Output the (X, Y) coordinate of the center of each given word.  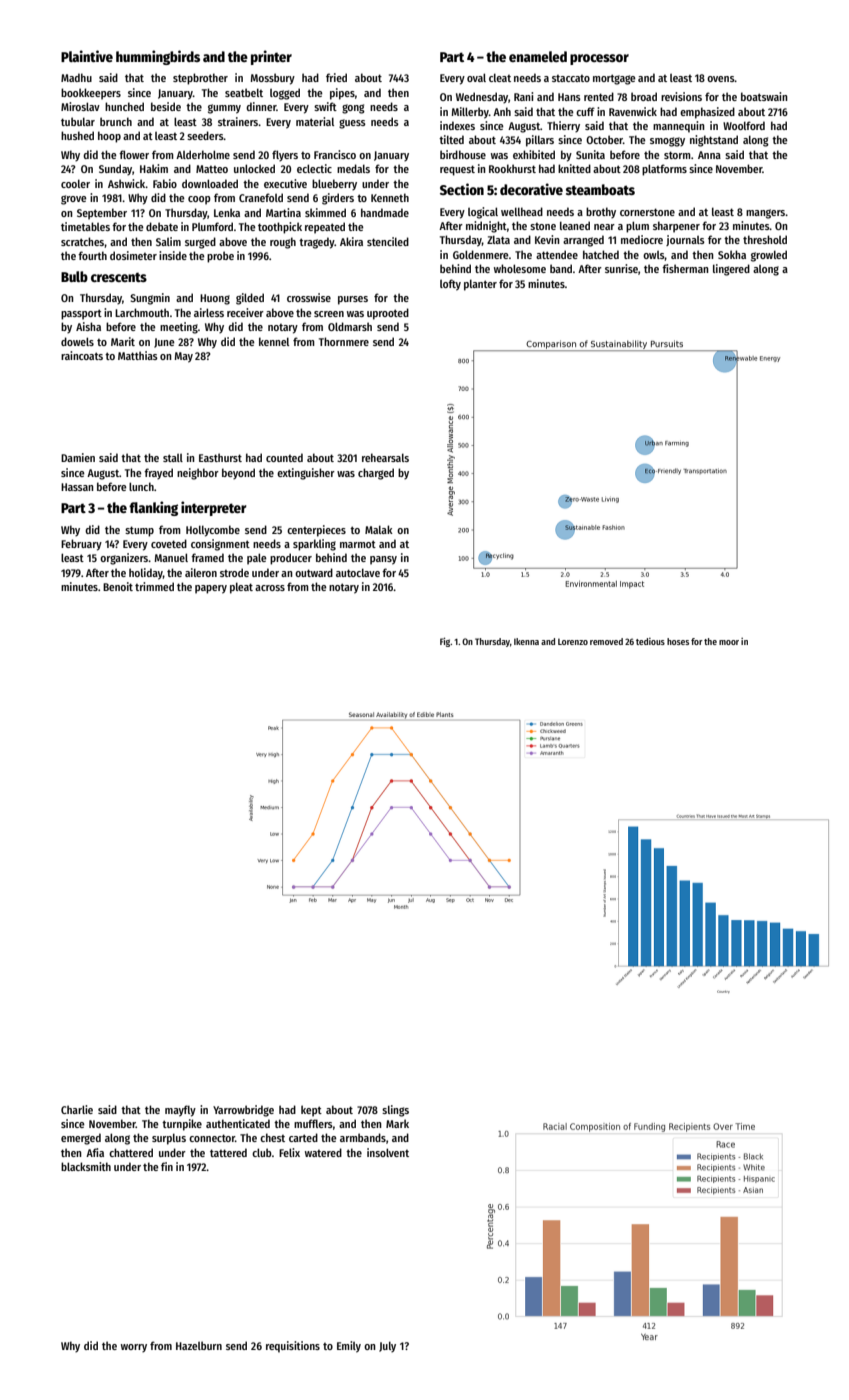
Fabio (165, 183)
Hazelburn (199, 1345)
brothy (601, 213)
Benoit (118, 586)
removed (606, 641)
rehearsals (385, 457)
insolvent (388, 1152)
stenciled (388, 241)
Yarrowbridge (243, 1111)
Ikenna (526, 641)
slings (395, 1111)
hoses (678, 641)
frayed (158, 474)
